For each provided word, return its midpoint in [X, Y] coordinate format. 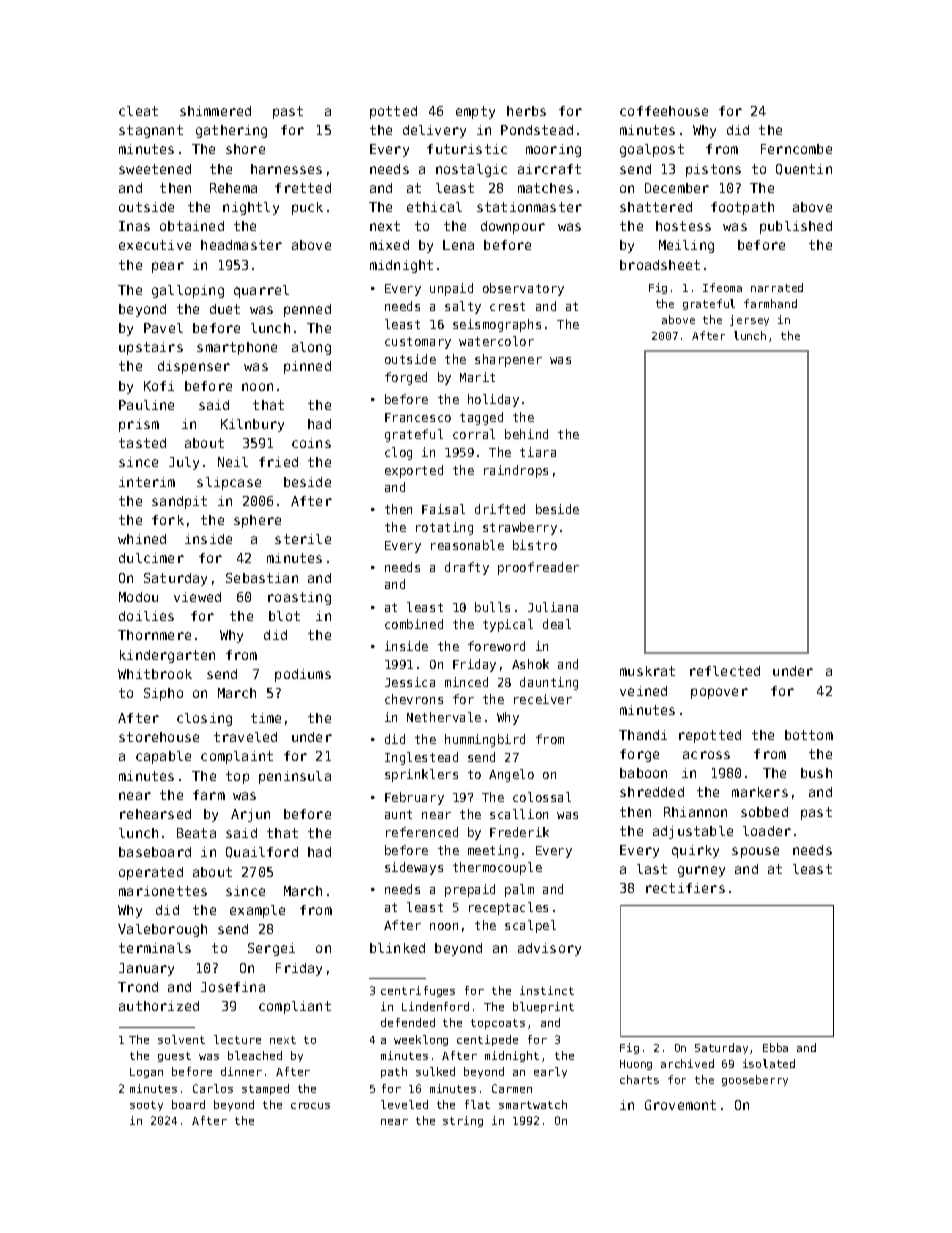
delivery [434, 131]
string [463, 1121]
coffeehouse [664, 111]
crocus [310, 1106]
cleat [138, 111]
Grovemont [680, 1105]
